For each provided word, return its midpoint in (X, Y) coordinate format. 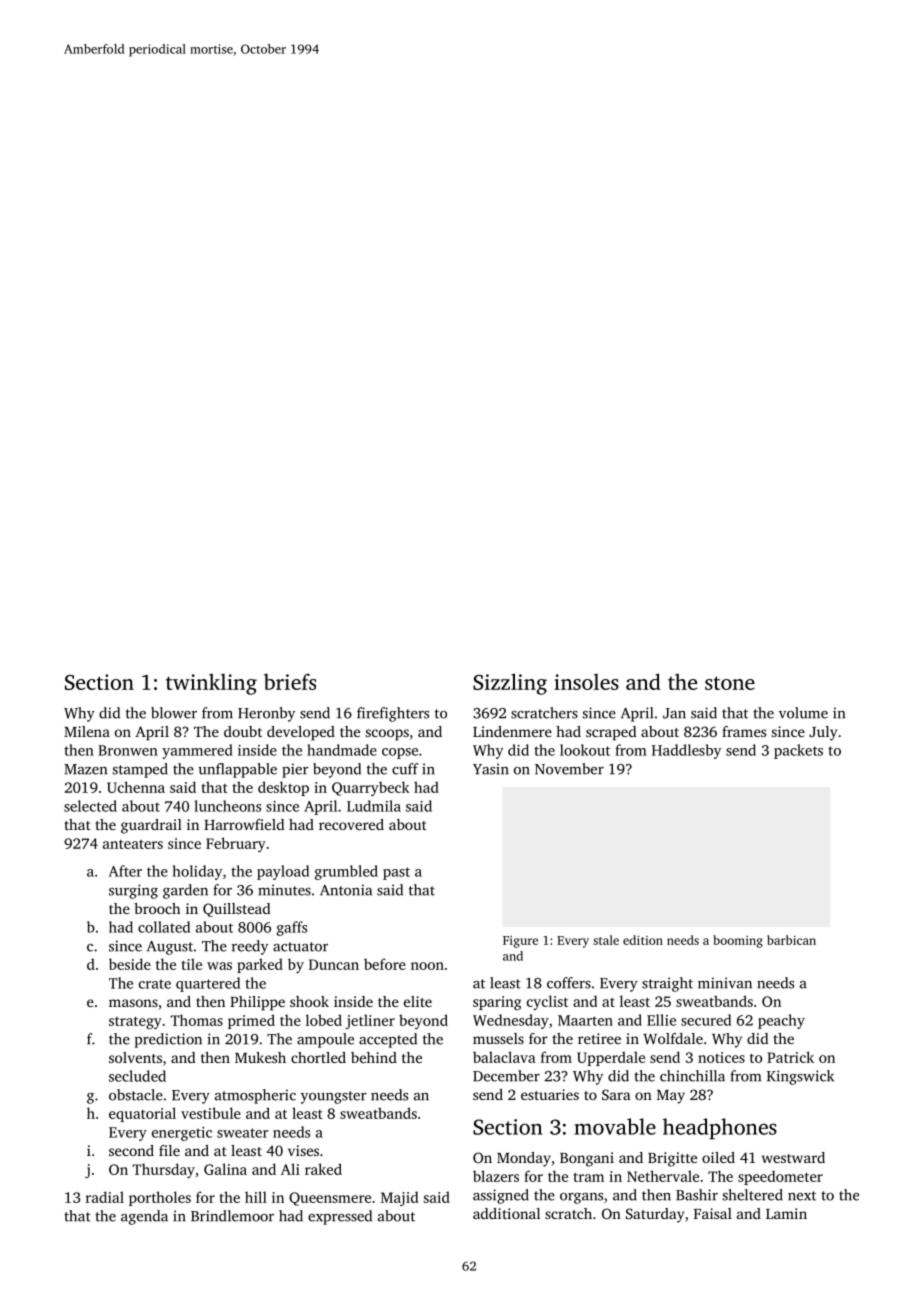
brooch (157, 908)
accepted (388, 1040)
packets (798, 751)
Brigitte (672, 1159)
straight (667, 984)
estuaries (550, 1094)
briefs (290, 681)
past (396, 873)
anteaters (133, 844)
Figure (520, 942)
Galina (225, 1169)
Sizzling (510, 684)
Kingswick (800, 1077)
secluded (137, 1076)
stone (730, 683)
